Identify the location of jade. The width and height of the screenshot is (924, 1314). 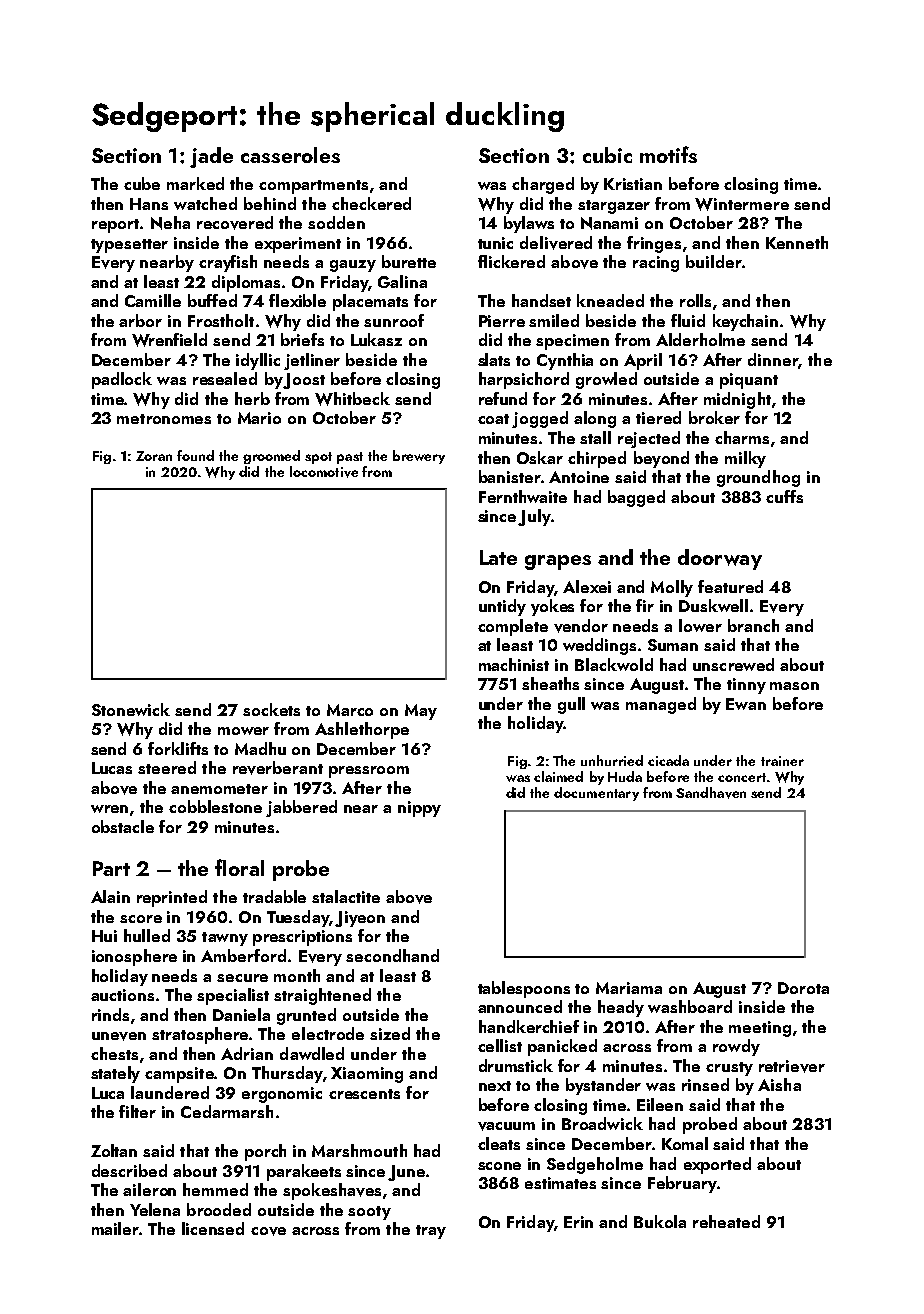
(211, 157).
